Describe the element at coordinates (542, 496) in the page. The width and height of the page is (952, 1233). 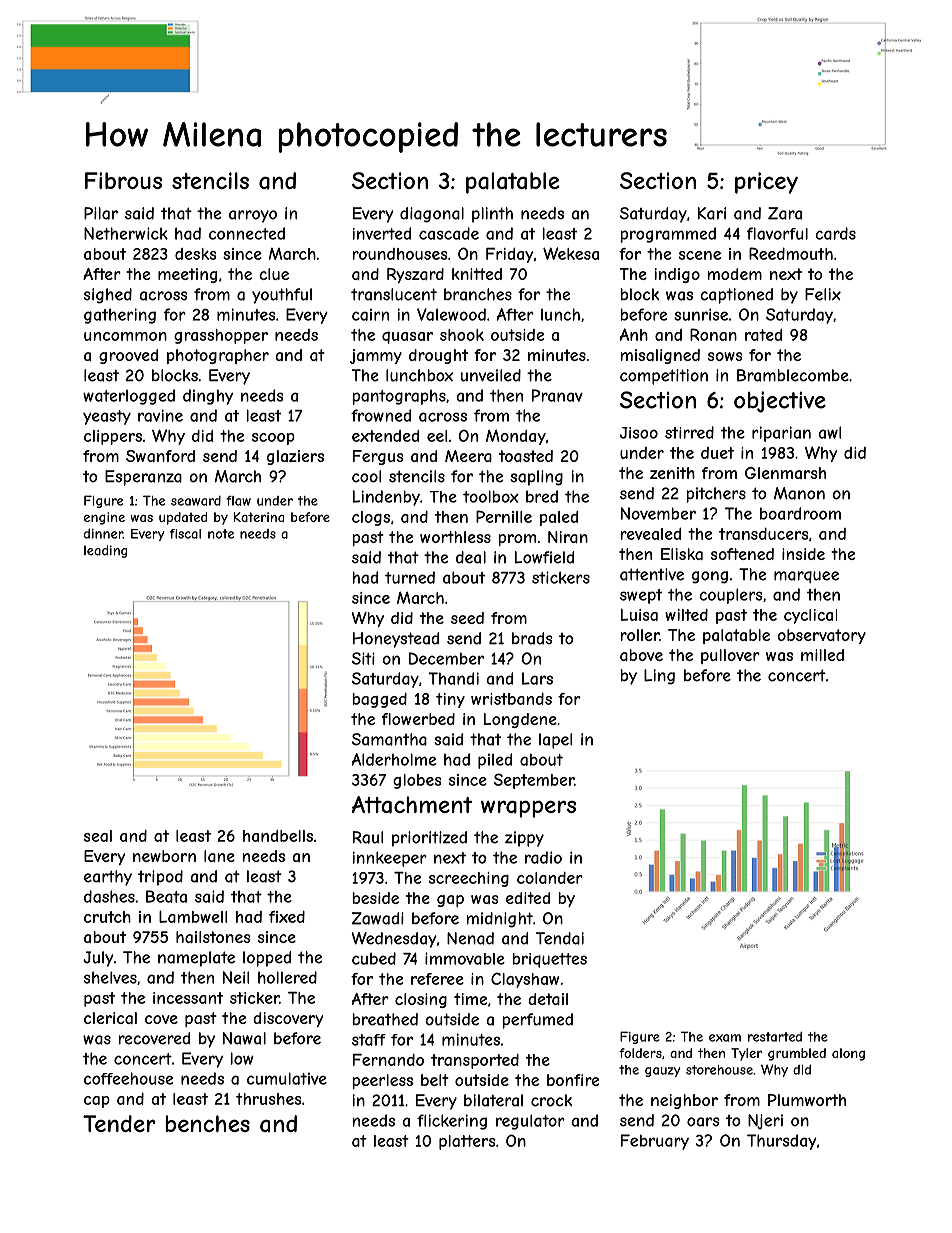
I see `bred` at that location.
